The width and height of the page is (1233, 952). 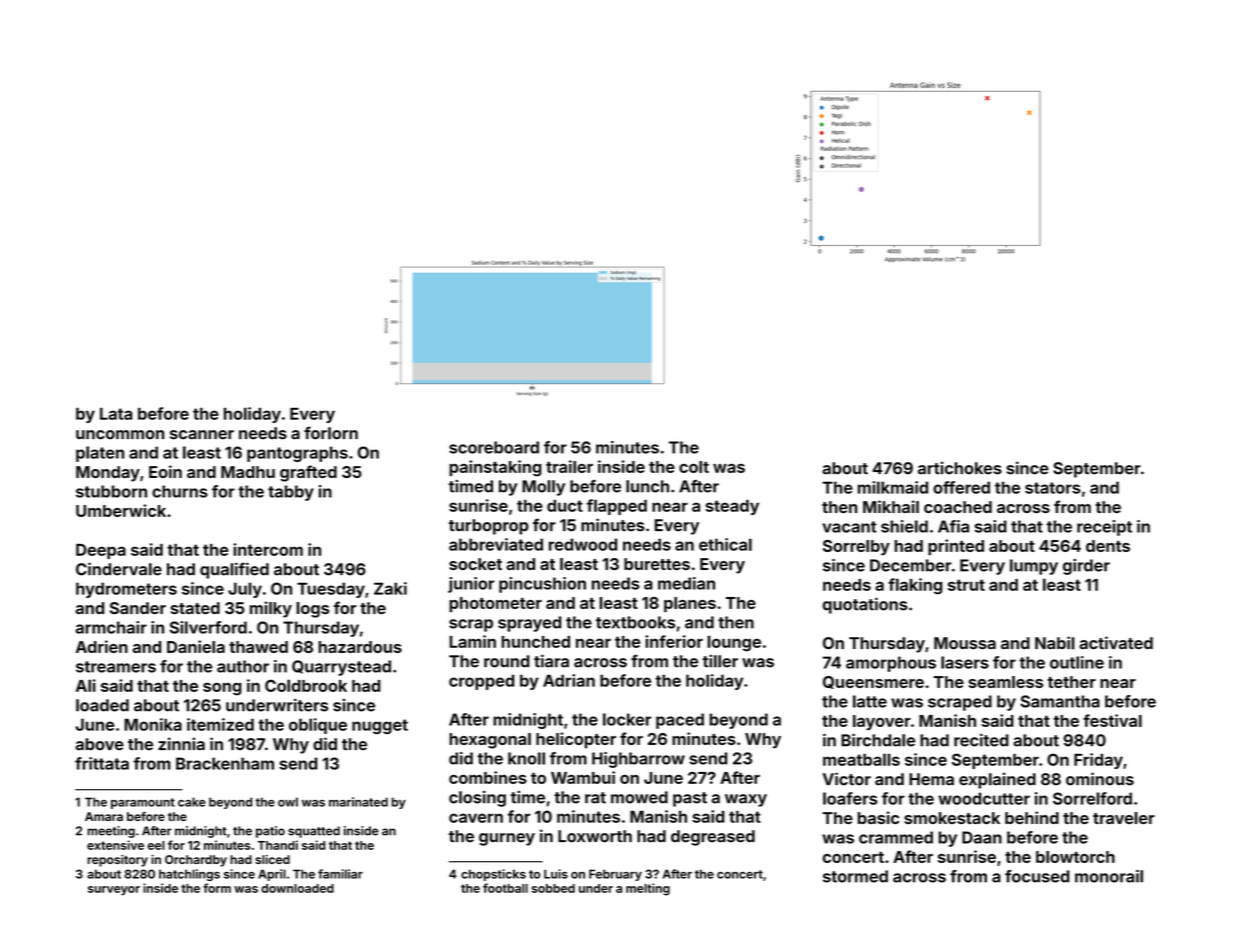 I want to click on intercom, so click(x=268, y=549).
